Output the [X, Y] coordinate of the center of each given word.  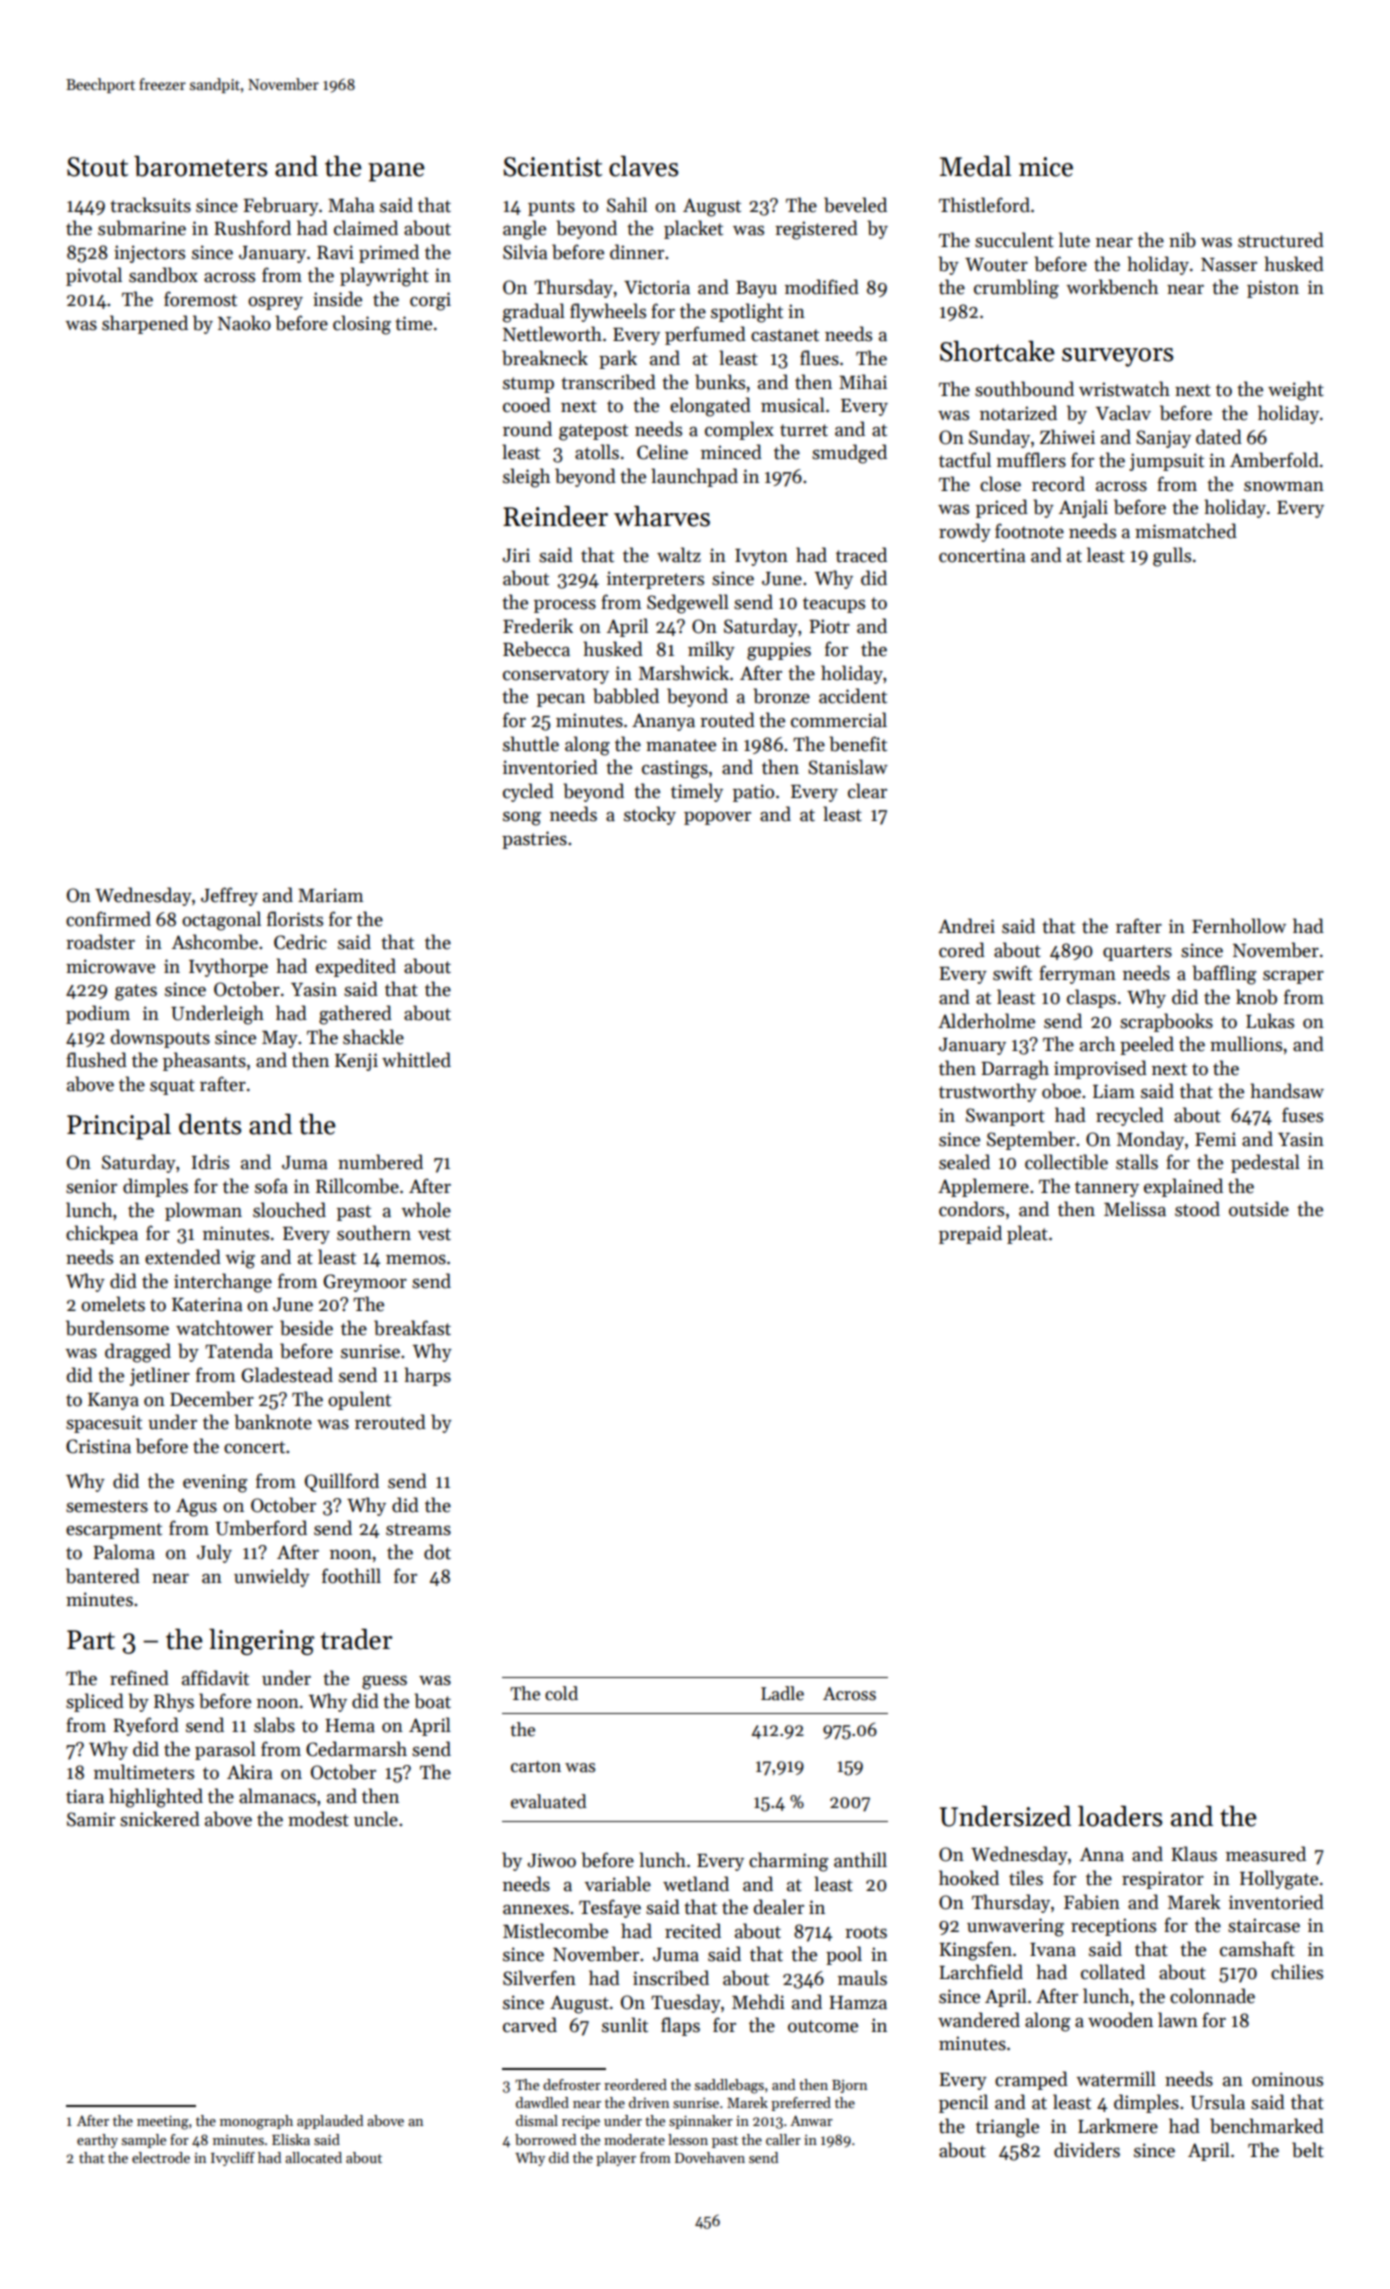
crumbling [1016, 289]
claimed [366, 228]
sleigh [526, 478]
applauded [330, 2122]
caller [783, 2139]
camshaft [1257, 1949]
